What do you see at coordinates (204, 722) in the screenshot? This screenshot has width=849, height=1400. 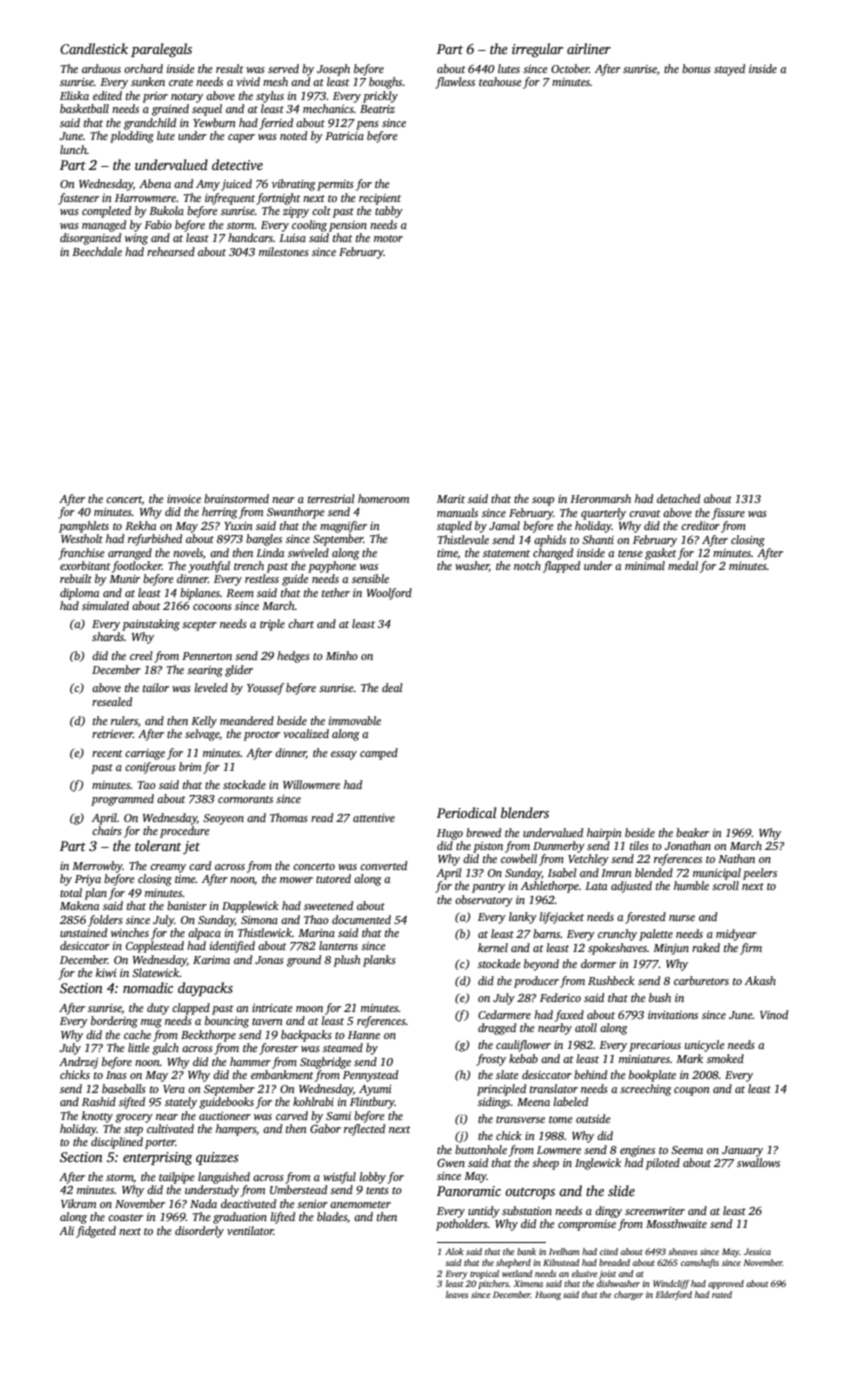 I see `Kelly` at bounding box center [204, 722].
